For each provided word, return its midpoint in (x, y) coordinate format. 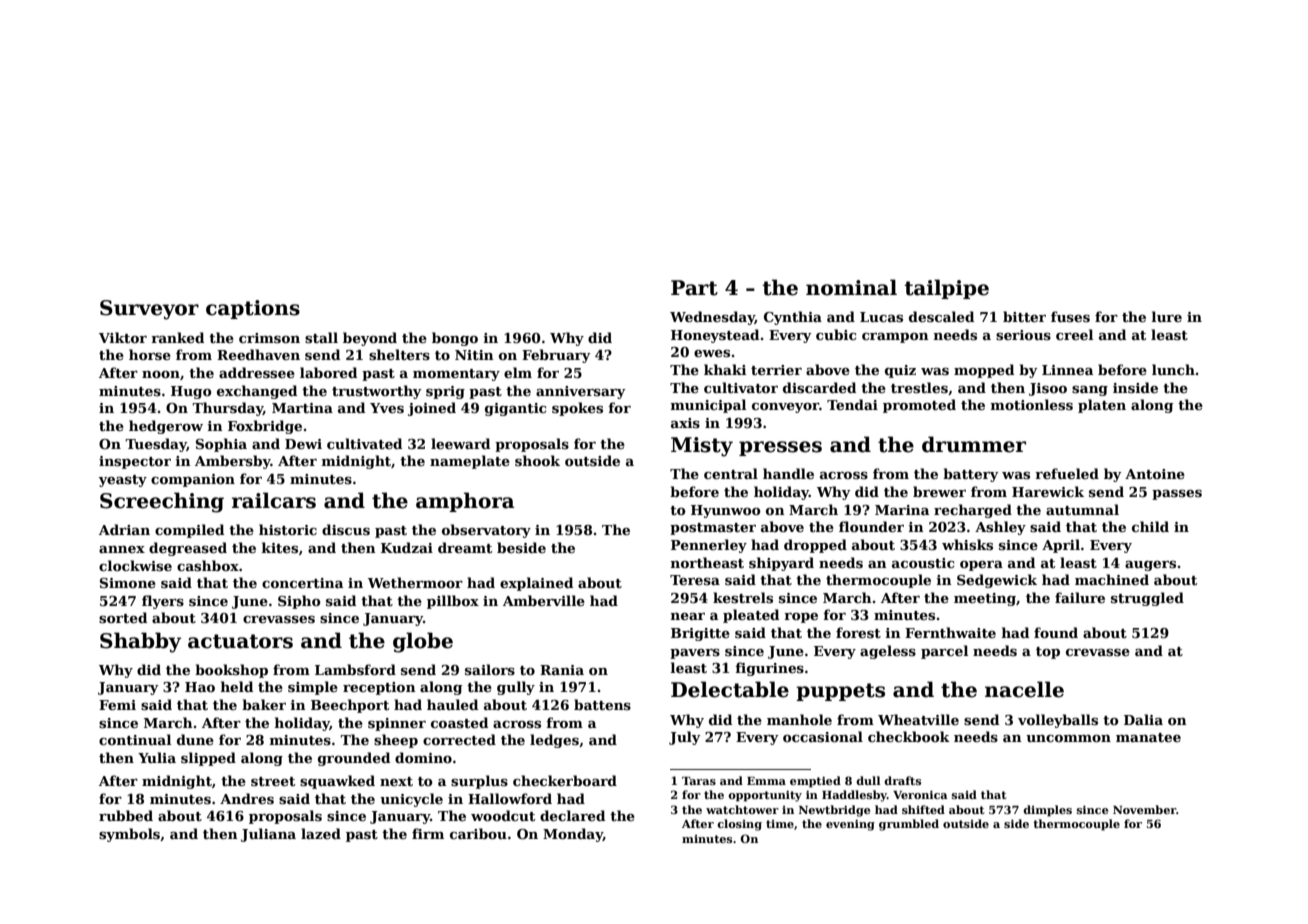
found (1056, 632)
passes (1177, 495)
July (685, 738)
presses (780, 448)
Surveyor (149, 310)
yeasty (123, 481)
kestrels (743, 597)
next (396, 781)
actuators (240, 641)
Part (694, 288)
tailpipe (946, 289)
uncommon (1068, 738)
